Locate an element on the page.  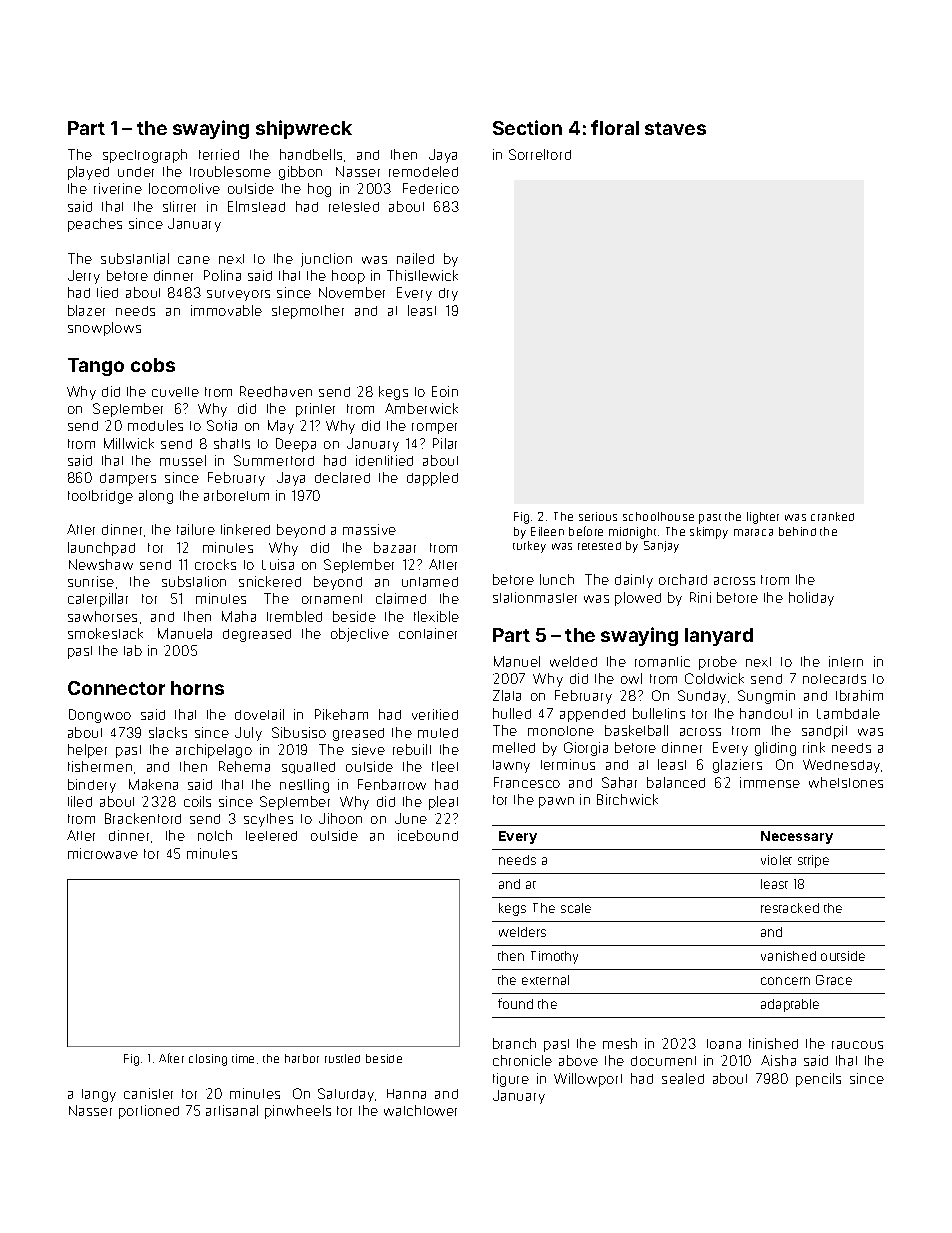
scythes is located at coordinates (268, 820).
